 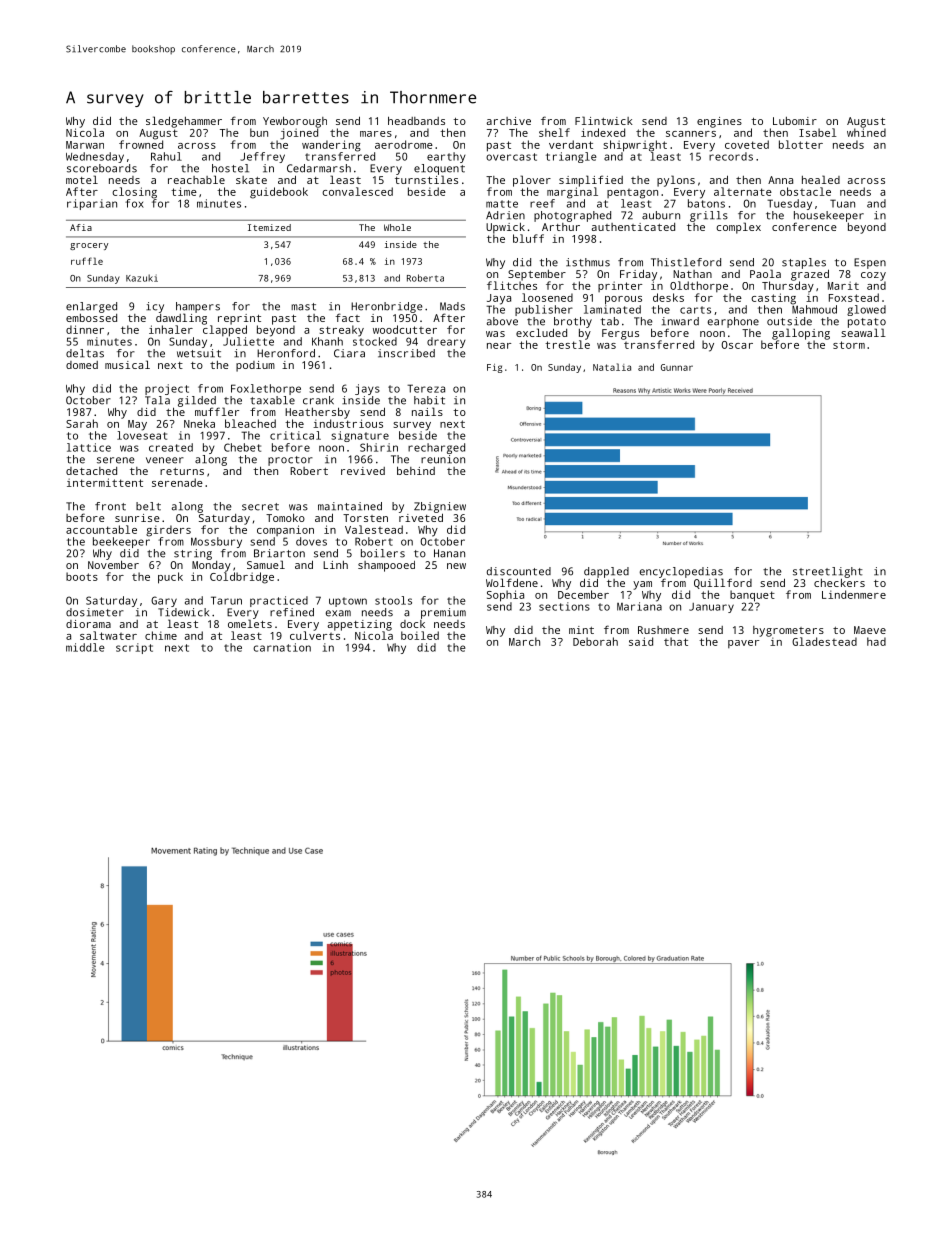 I want to click on Zbigniew, so click(x=440, y=507).
